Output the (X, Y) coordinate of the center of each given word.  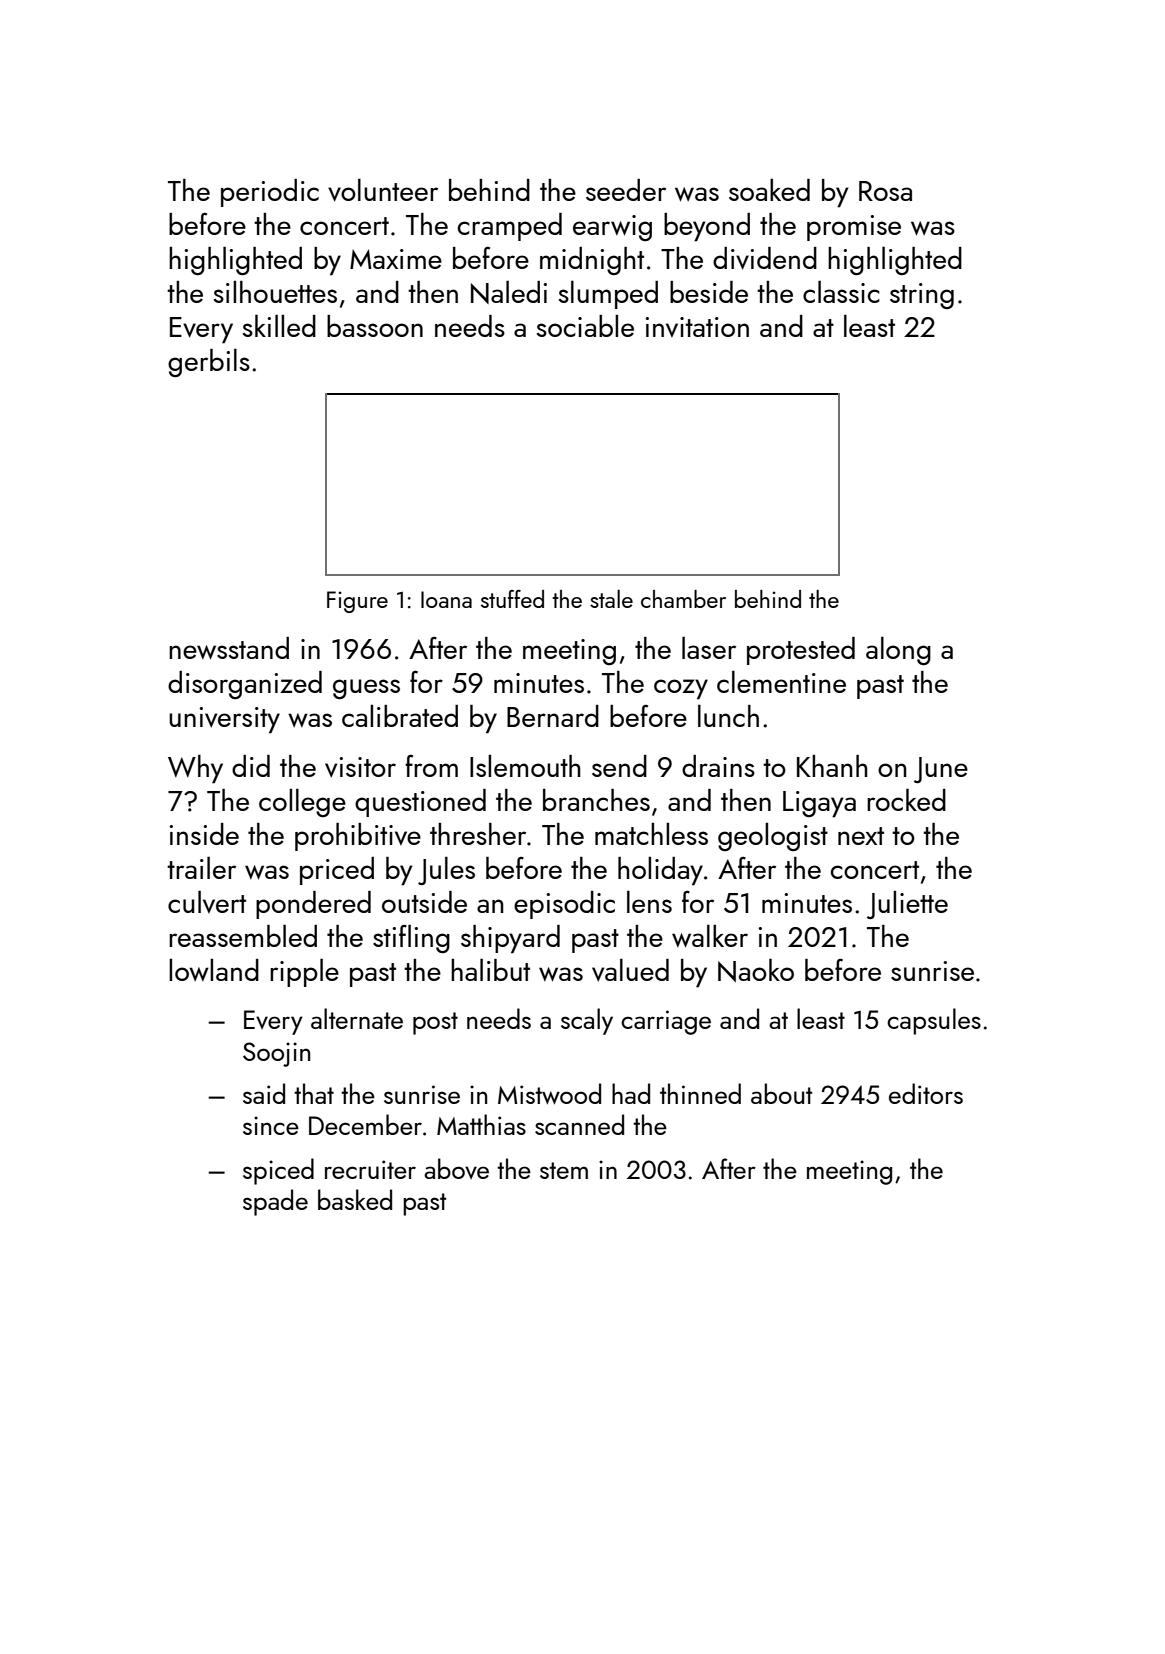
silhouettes (275, 292)
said (264, 1093)
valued (630, 970)
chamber (683, 599)
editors (926, 1093)
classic (841, 292)
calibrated (400, 716)
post (435, 1023)
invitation (697, 327)
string (922, 296)
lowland (214, 970)
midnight (592, 261)
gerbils (209, 363)
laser (709, 648)
